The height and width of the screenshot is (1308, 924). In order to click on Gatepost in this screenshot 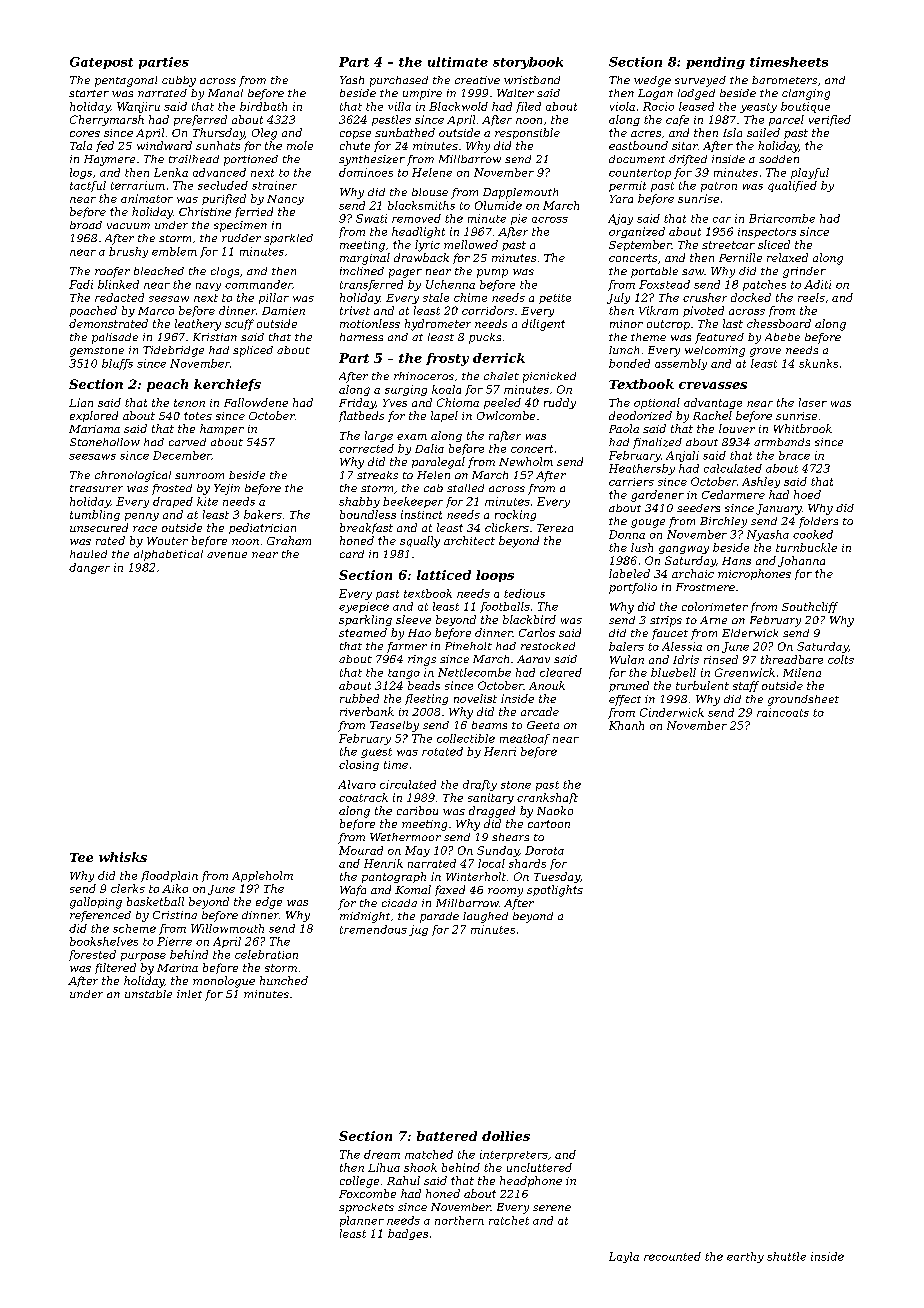, I will do `click(101, 63)`.
